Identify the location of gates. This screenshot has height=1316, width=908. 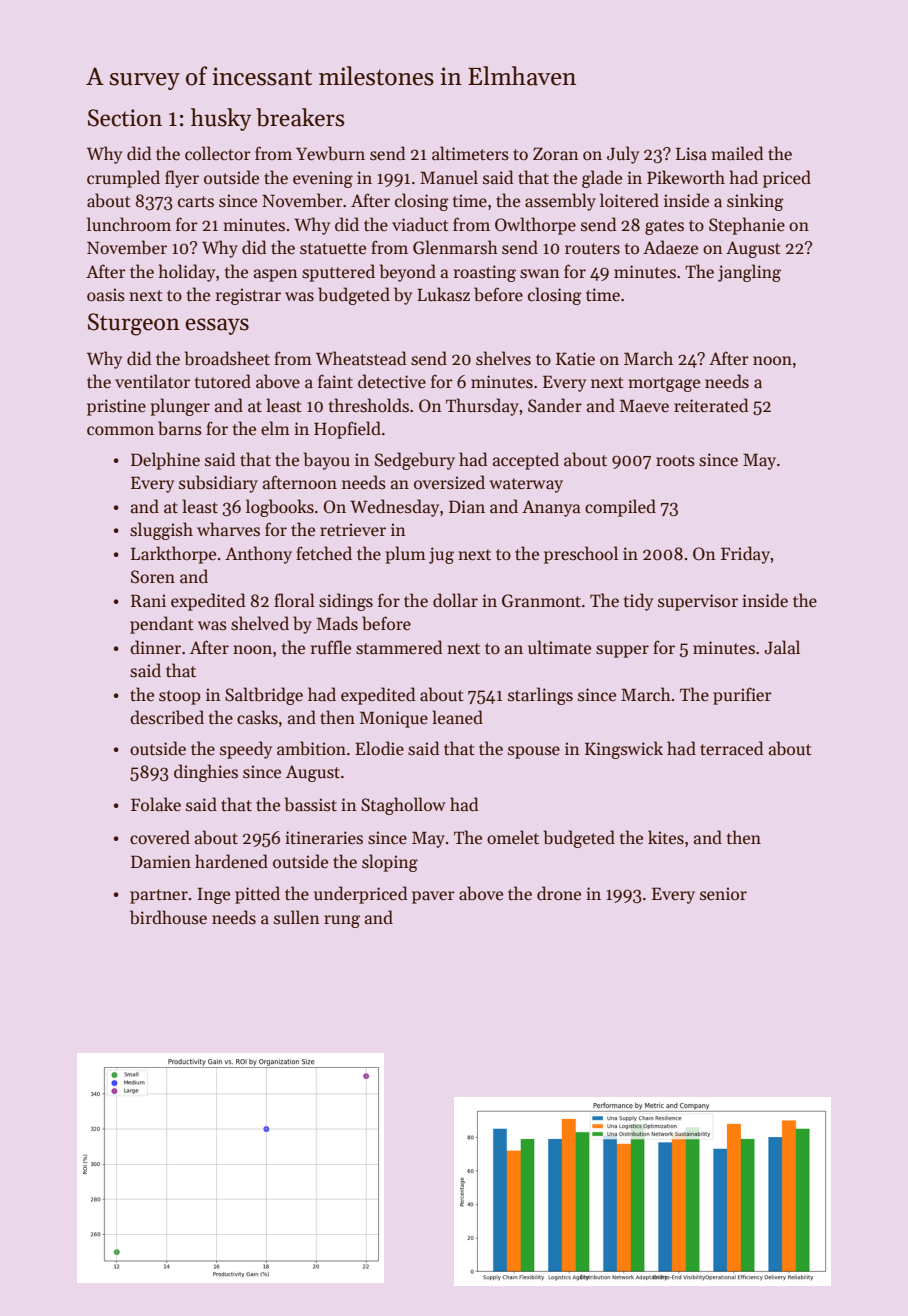
(664, 227).
